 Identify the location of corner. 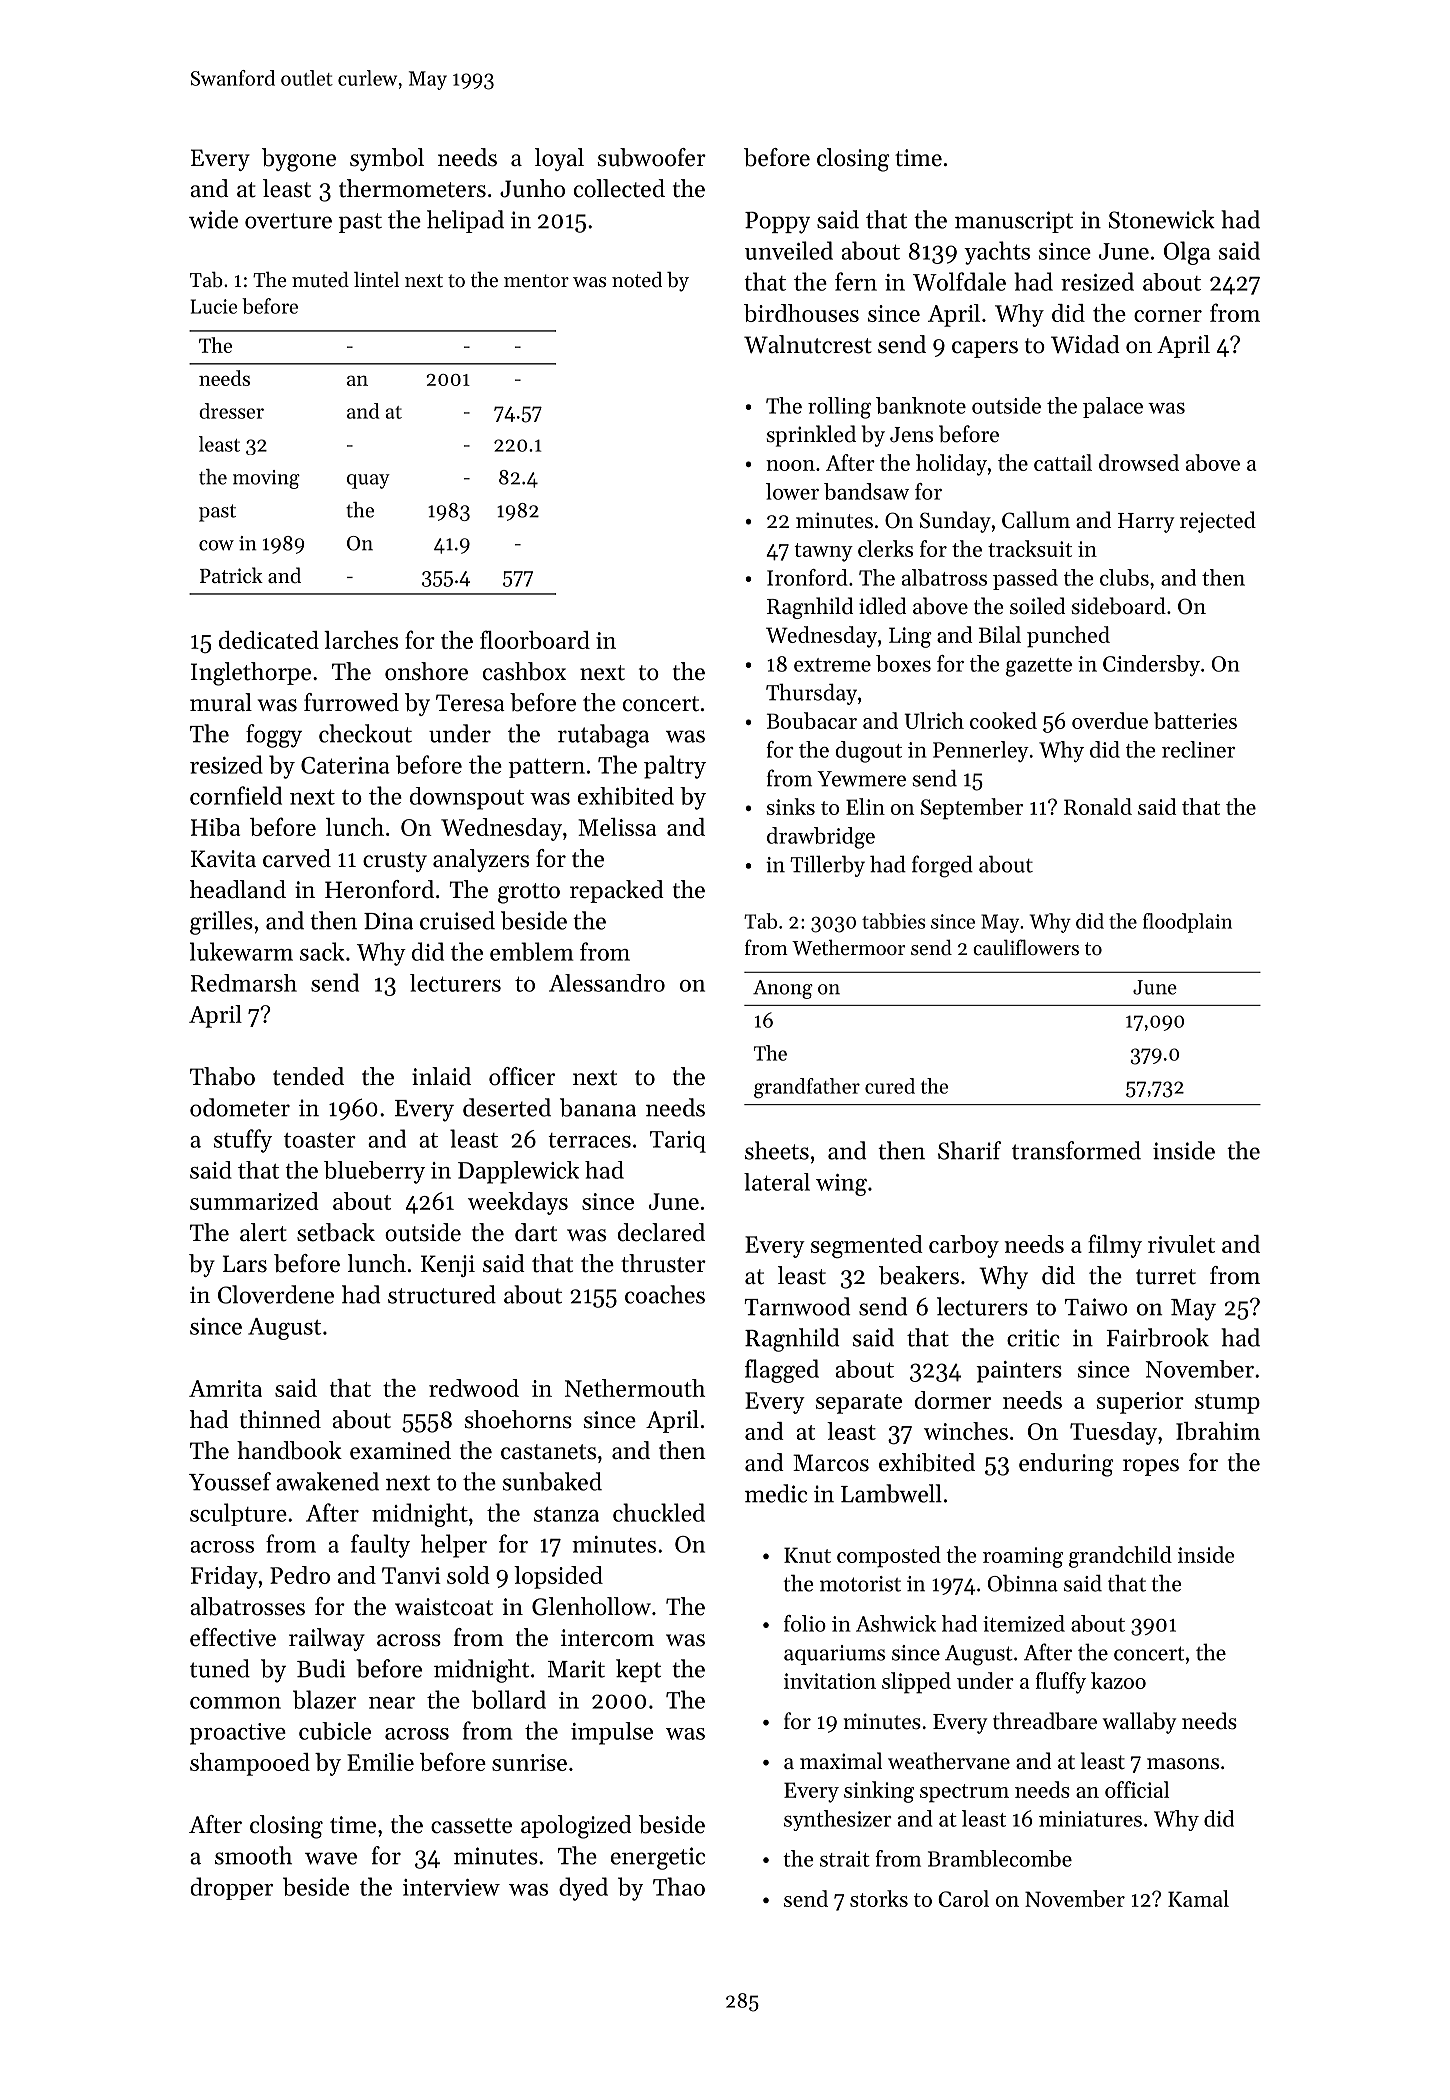
(1168, 316).
